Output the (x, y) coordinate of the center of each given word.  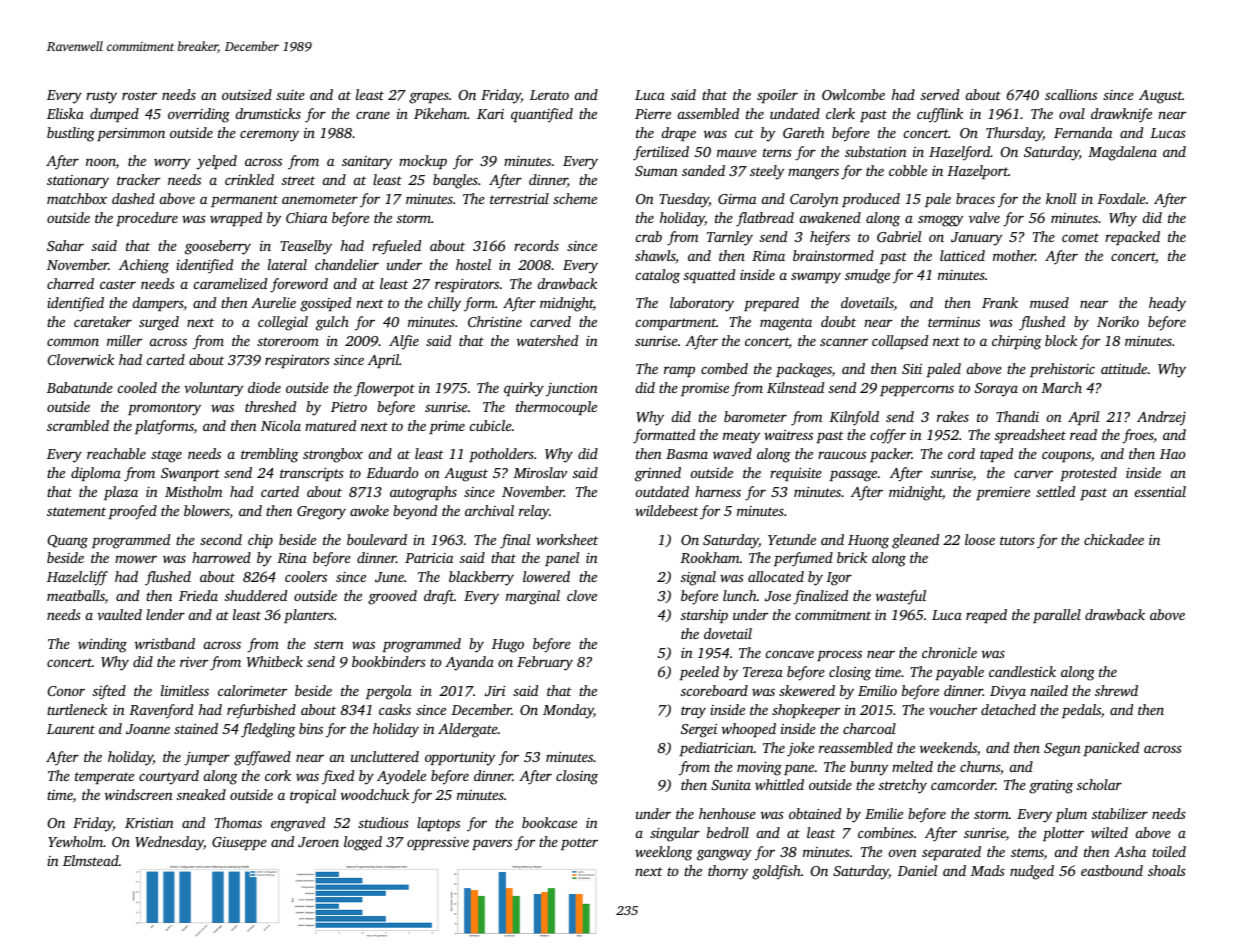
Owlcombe (853, 94)
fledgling (268, 730)
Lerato (549, 95)
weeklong (664, 853)
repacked (1132, 238)
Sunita (731, 785)
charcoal (869, 728)
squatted (709, 276)
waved (732, 453)
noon (101, 162)
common (73, 342)
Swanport (190, 474)
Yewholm (75, 841)
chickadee (1114, 539)
